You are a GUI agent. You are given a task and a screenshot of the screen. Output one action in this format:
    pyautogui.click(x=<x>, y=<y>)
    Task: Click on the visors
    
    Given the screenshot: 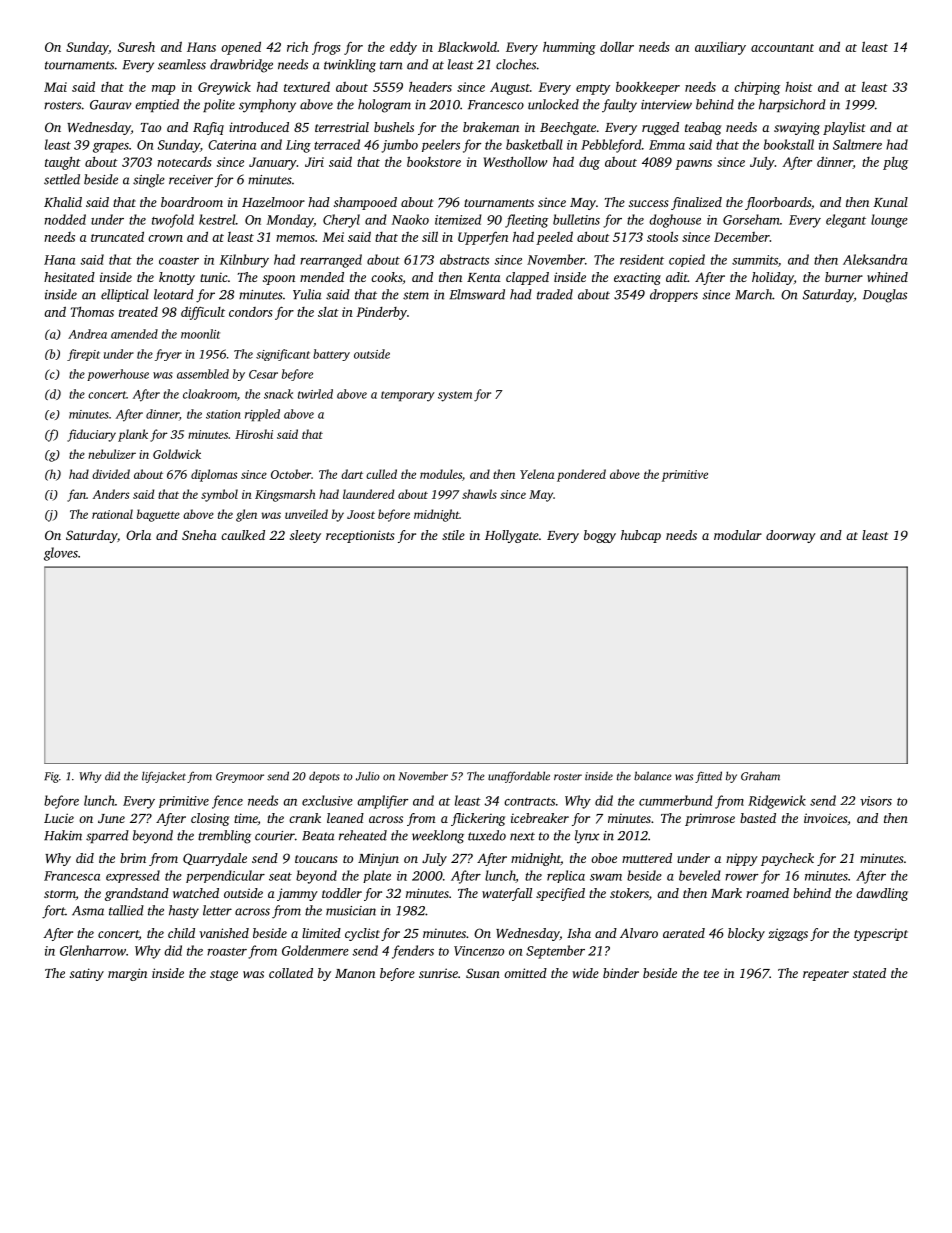 What is the action you would take?
    pyautogui.click(x=876, y=801)
